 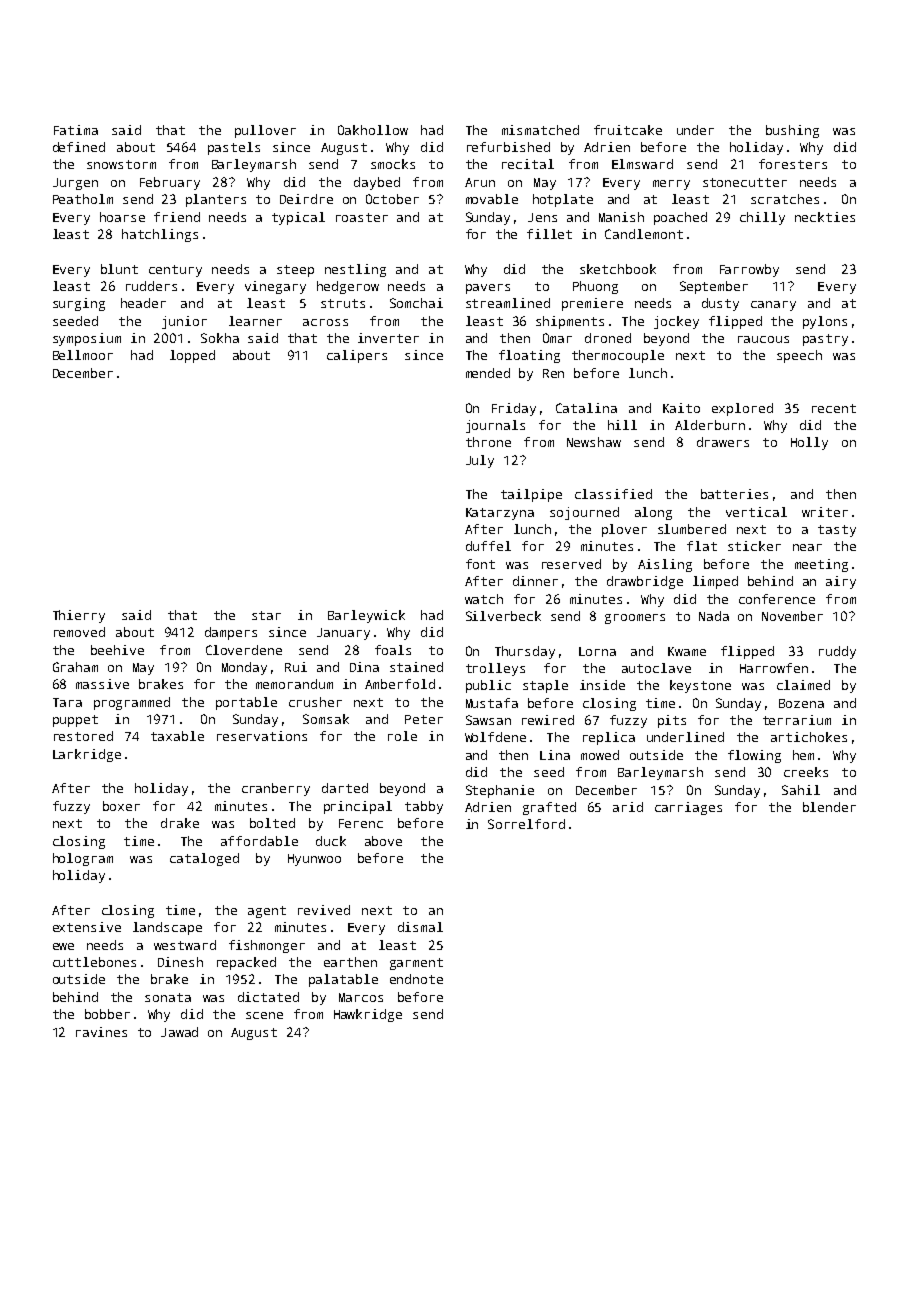 What do you see at coordinates (179, 1032) in the image?
I see `Jawad` at bounding box center [179, 1032].
